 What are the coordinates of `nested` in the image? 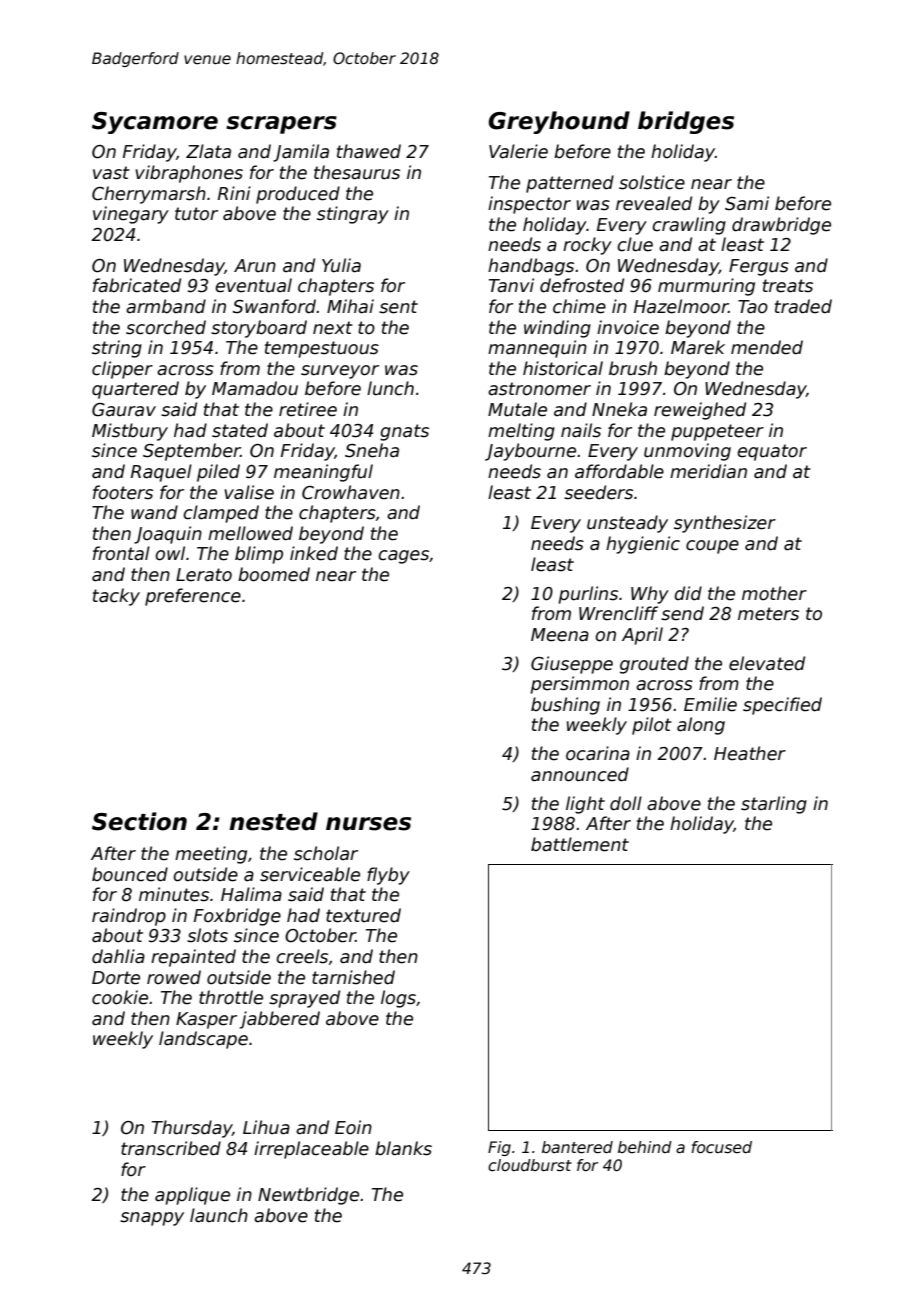 It's located at (273, 821).
